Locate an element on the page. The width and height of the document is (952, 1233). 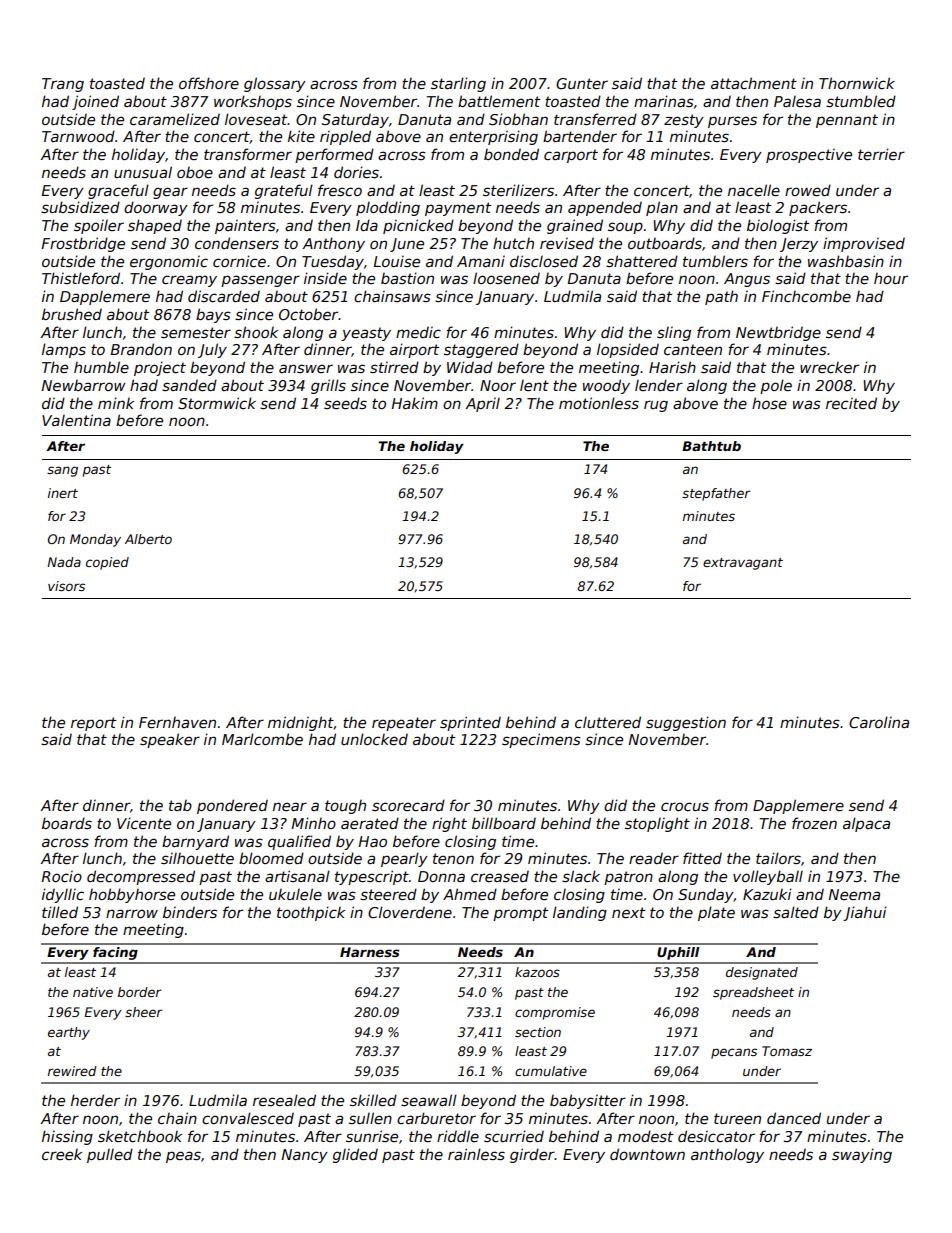
report is located at coordinates (93, 724).
